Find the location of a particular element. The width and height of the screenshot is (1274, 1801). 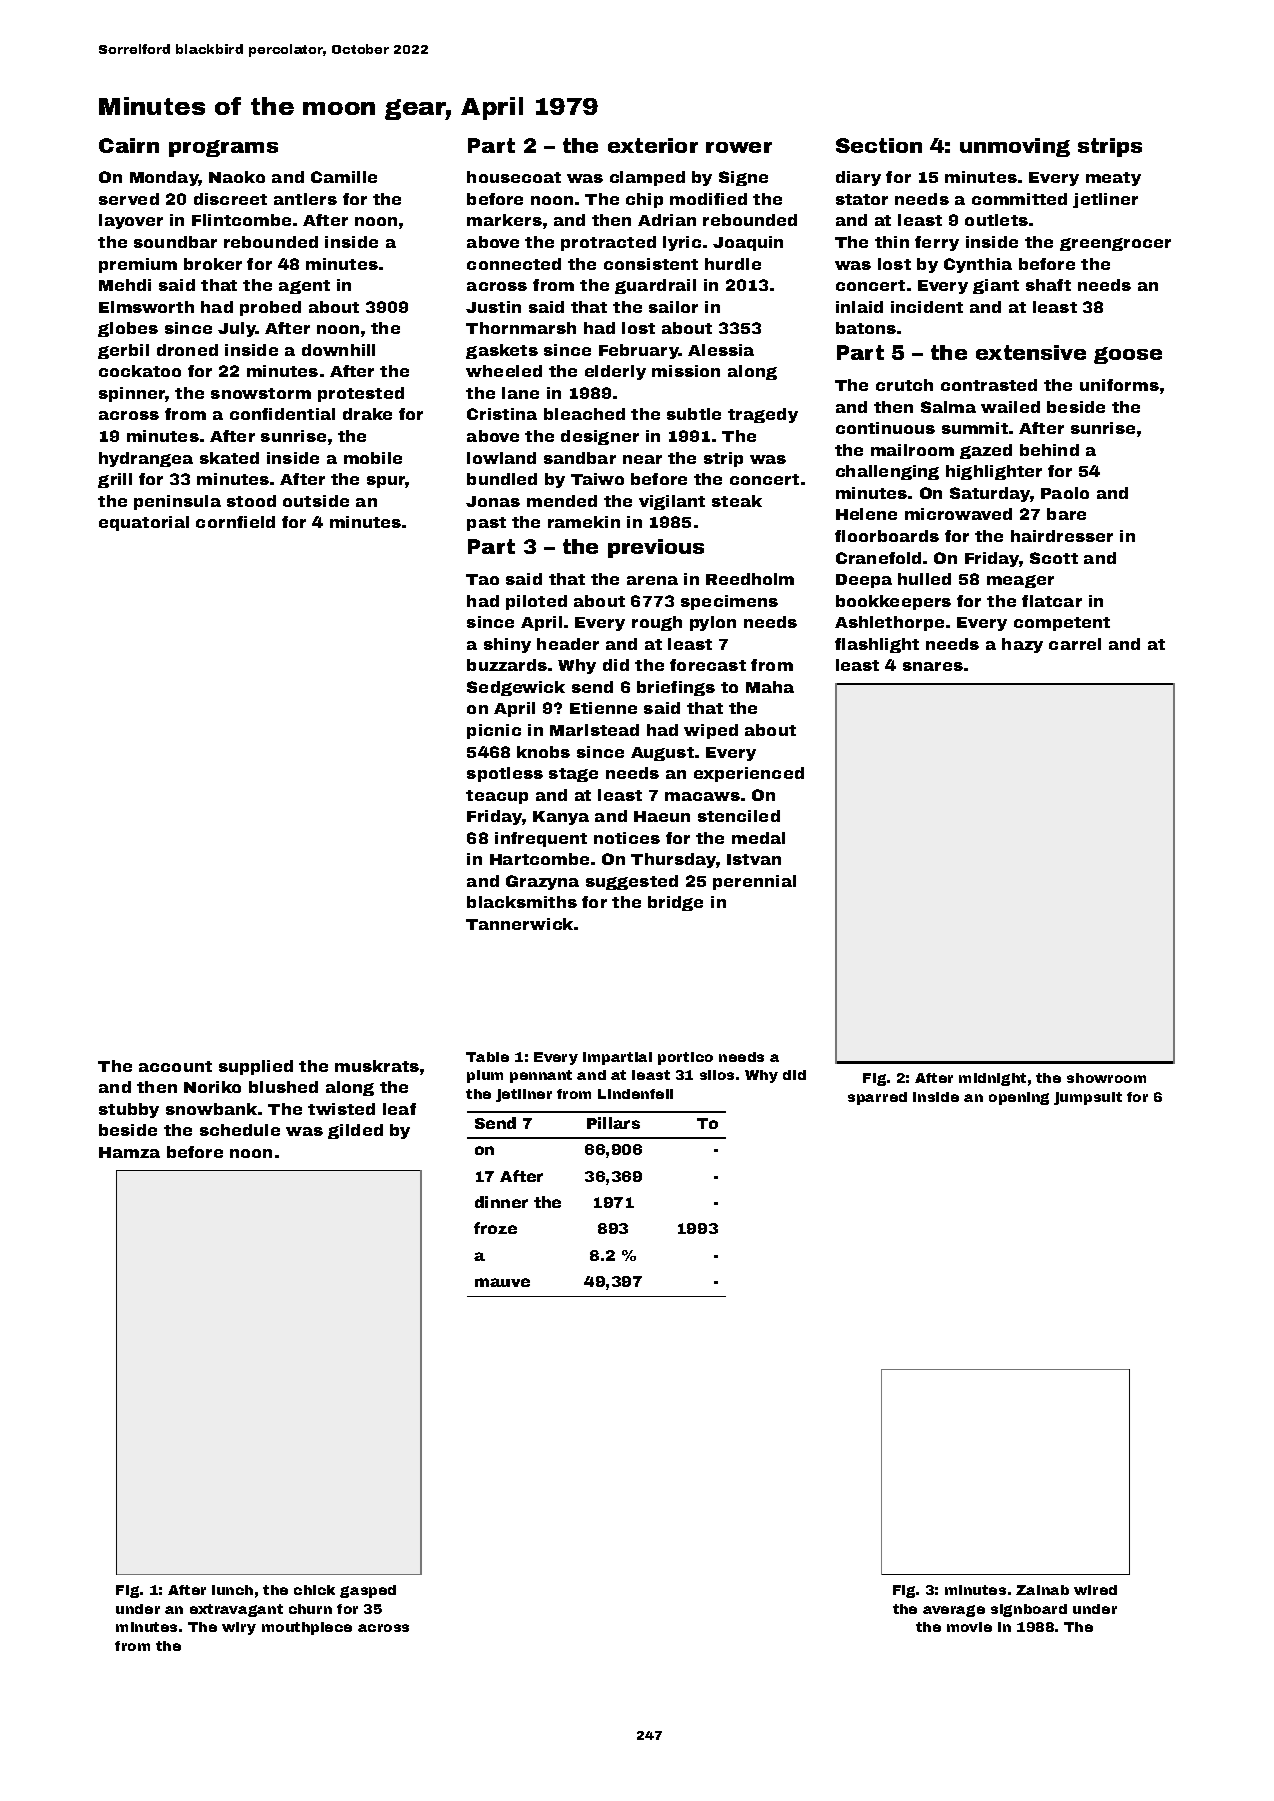

header is located at coordinates (568, 644).
